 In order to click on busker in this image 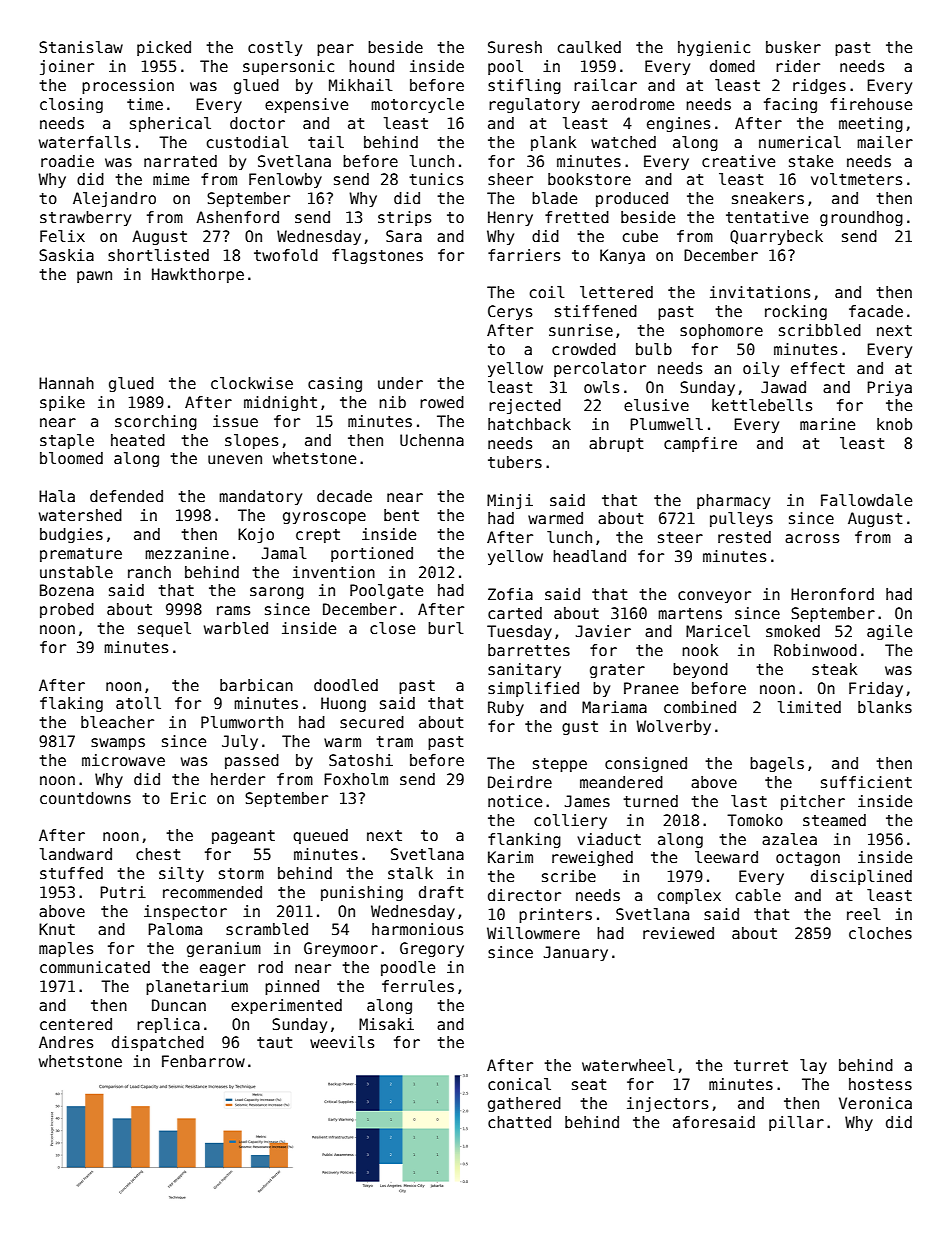, I will do `click(793, 47)`.
